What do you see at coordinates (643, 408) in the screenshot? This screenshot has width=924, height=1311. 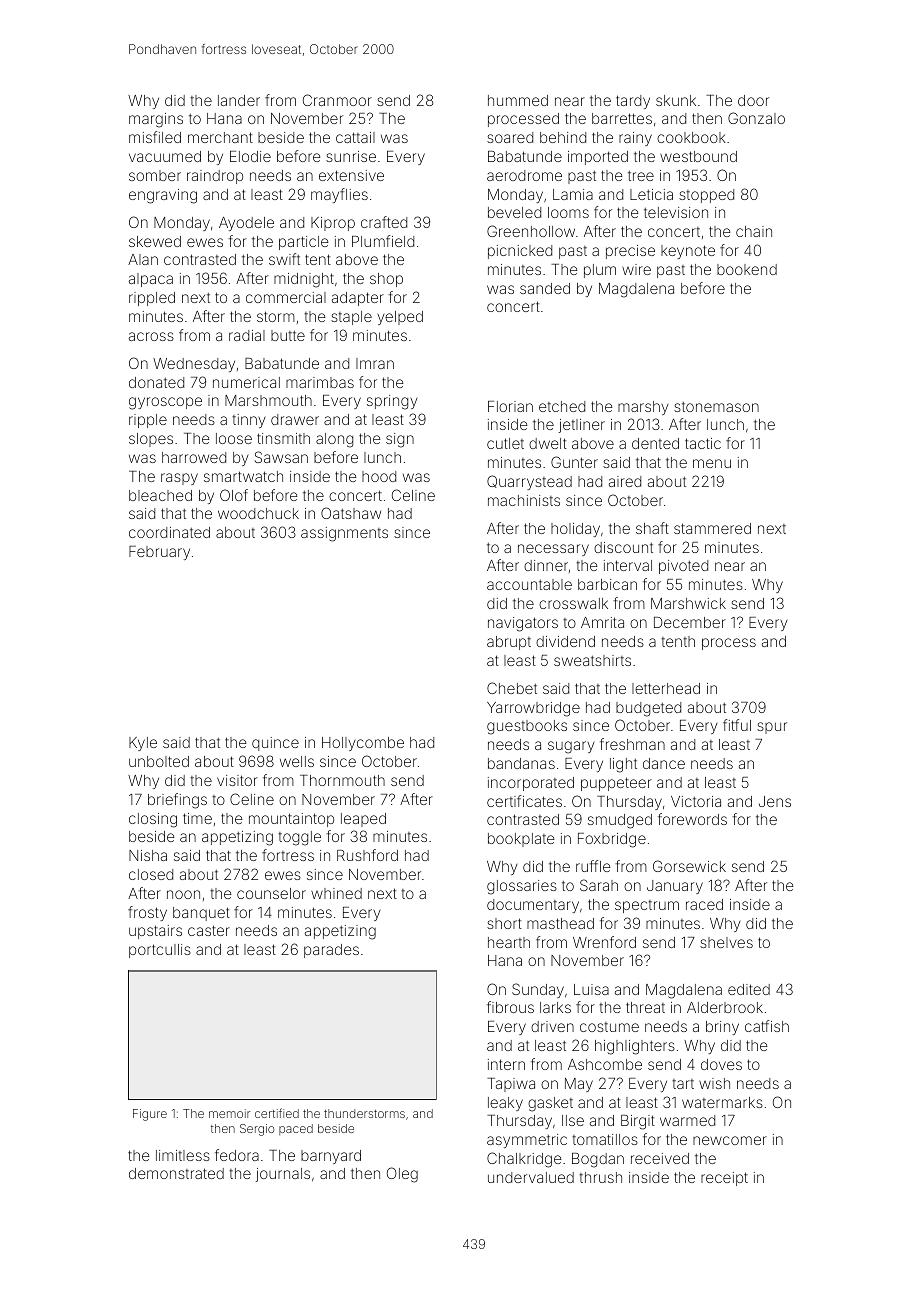 I see `marshy` at bounding box center [643, 408].
